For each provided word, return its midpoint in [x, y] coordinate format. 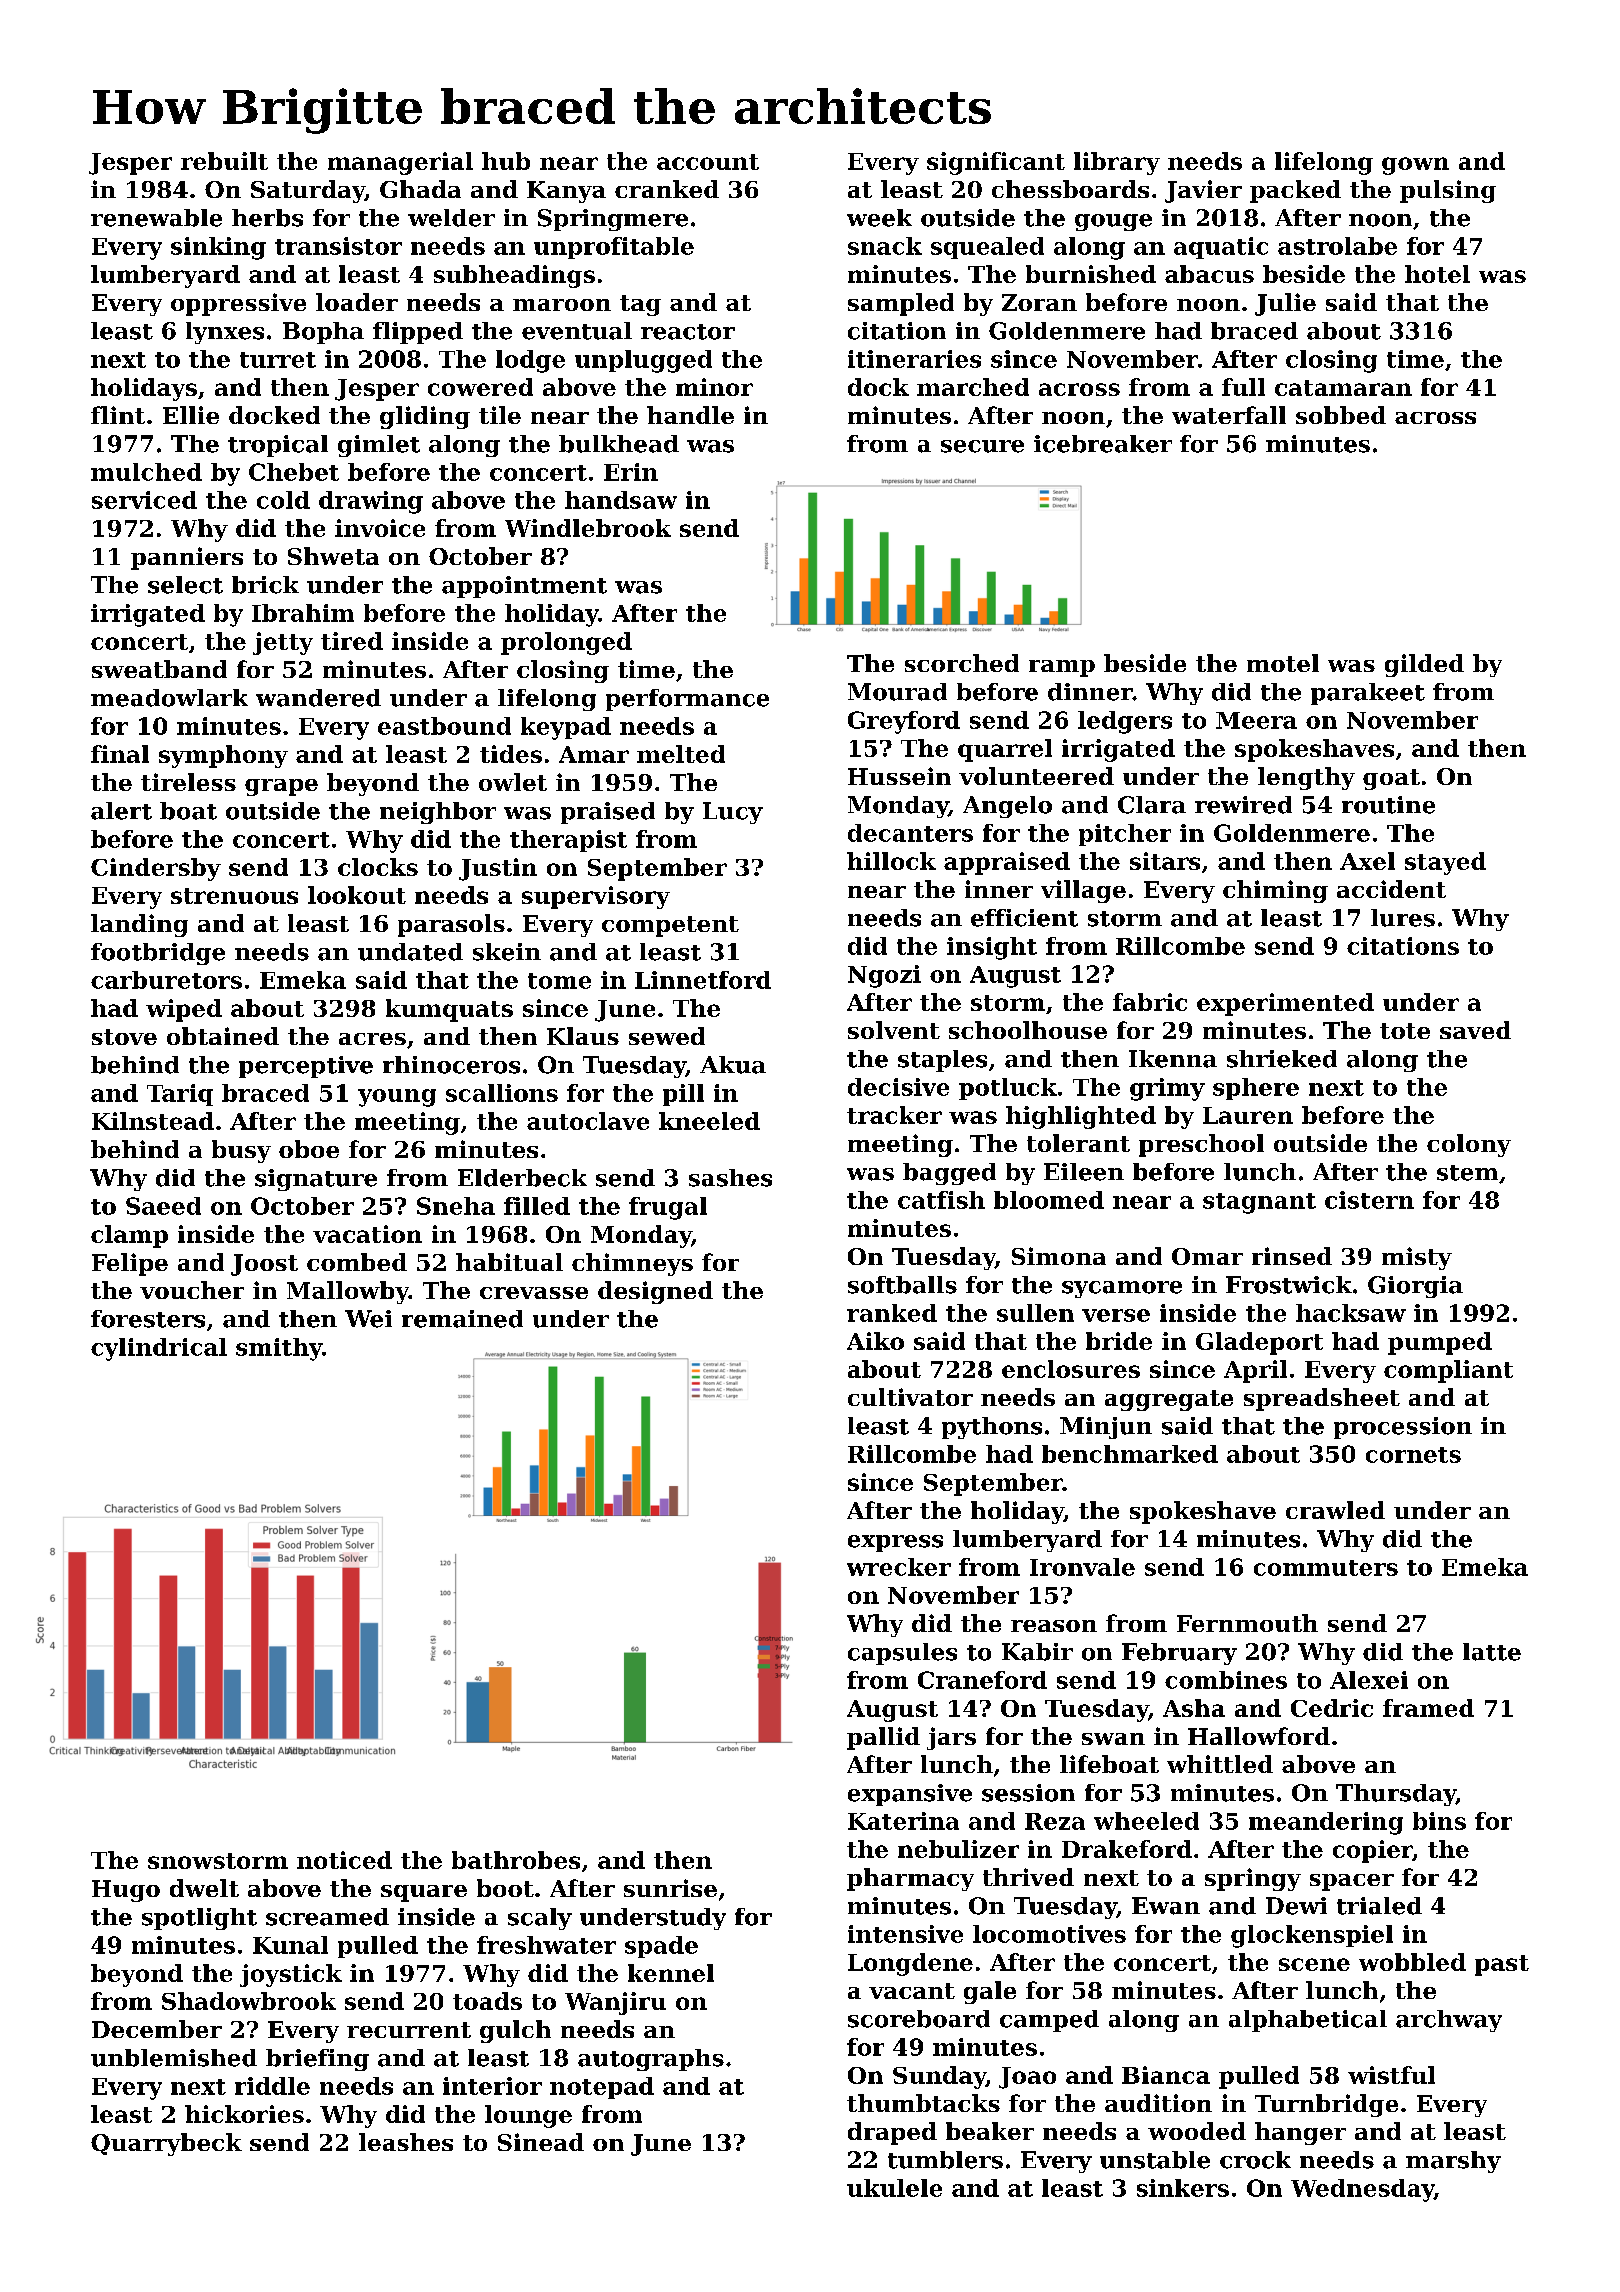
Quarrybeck [166, 2144]
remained [462, 1319]
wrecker [899, 1567]
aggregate [1169, 1400]
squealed [987, 248]
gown [1415, 166]
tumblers [945, 2160]
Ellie [191, 415]
